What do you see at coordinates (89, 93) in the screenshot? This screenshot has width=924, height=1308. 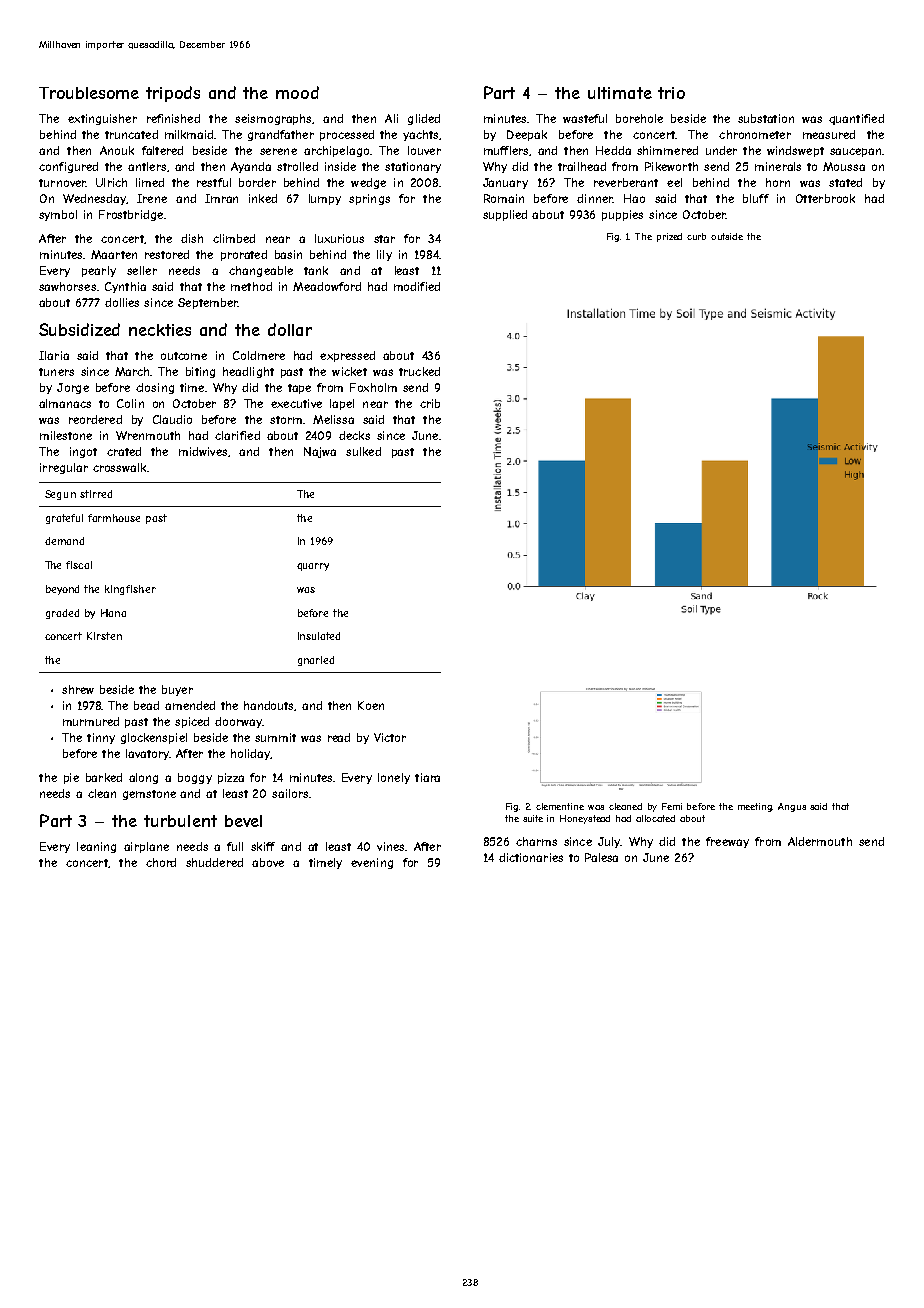 I see `Troublesome` at bounding box center [89, 93].
